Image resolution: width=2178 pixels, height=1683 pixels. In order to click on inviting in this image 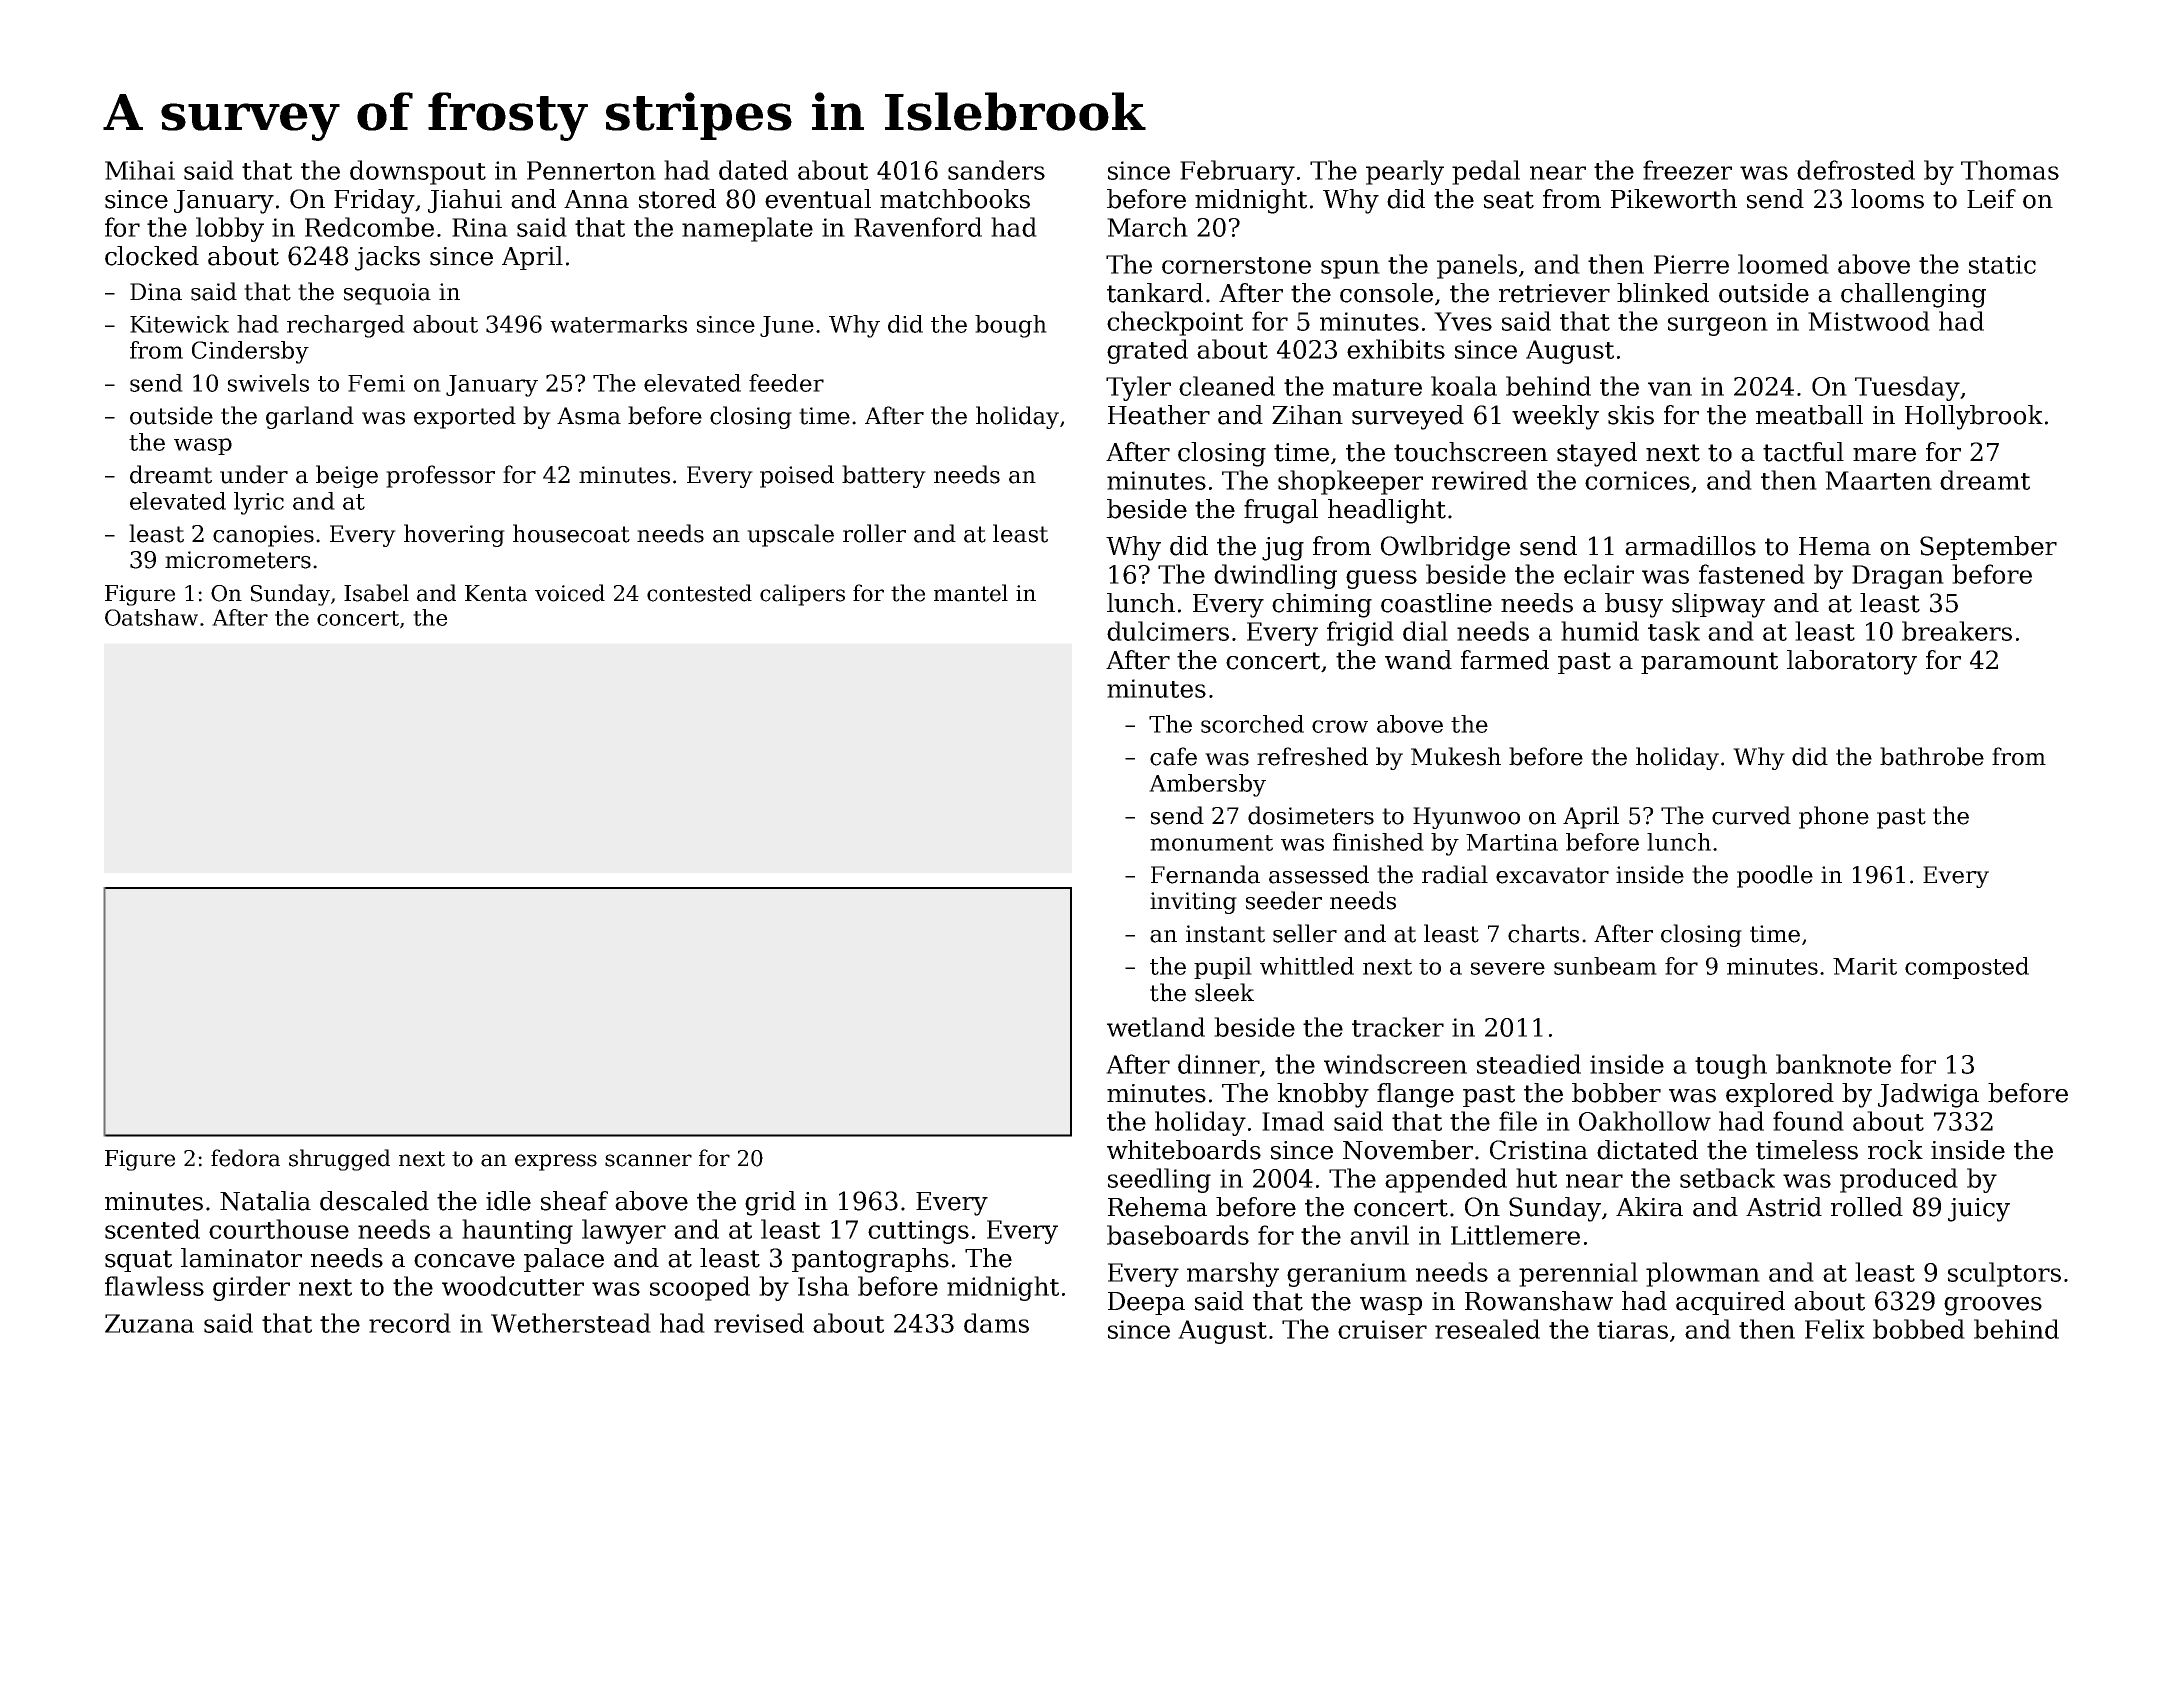, I will do `click(1193, 903)`.
